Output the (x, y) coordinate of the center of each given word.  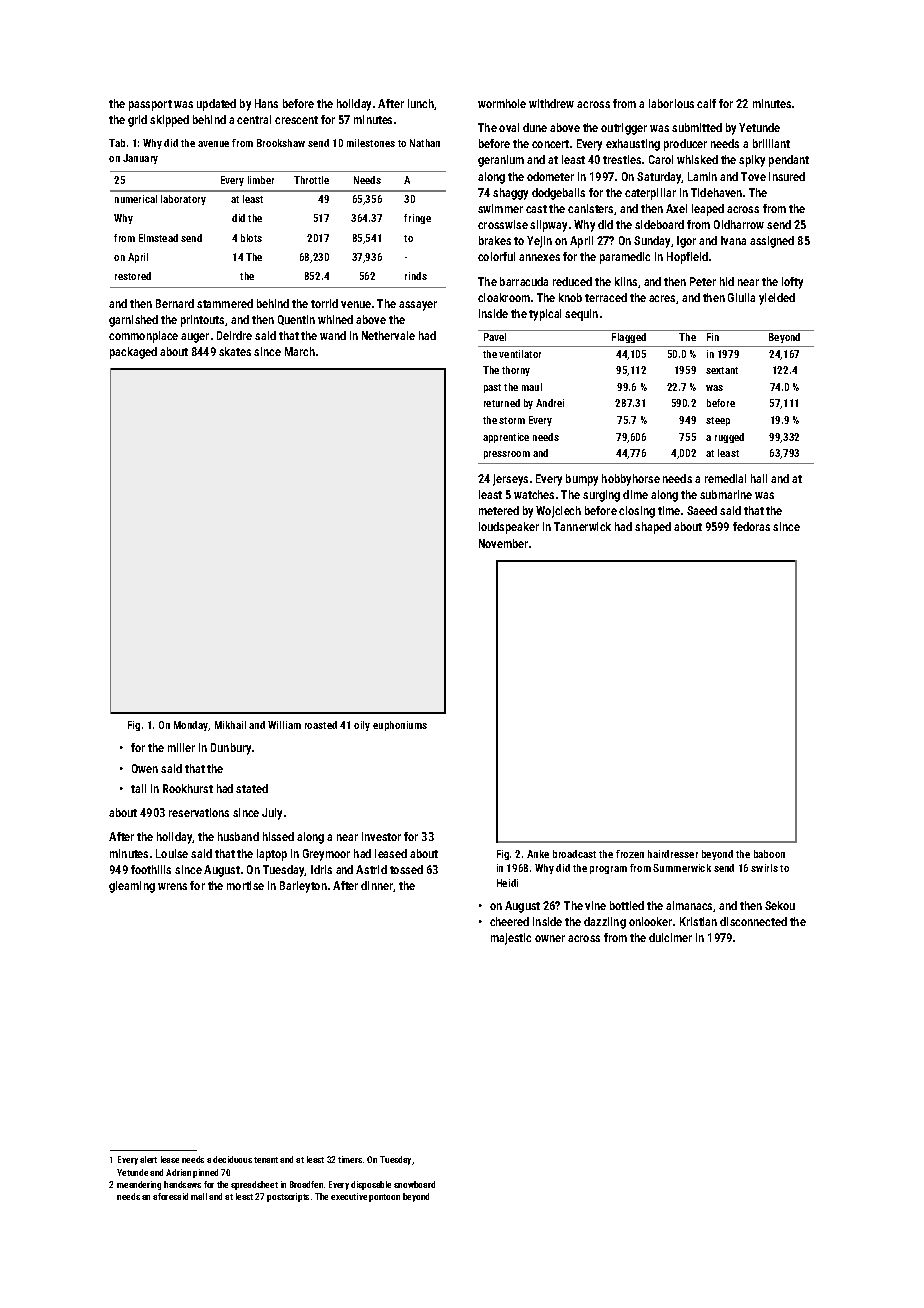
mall (199, 1196)
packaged (133, 353)
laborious (671, 103)
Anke (538, 854)
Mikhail (230, 725)
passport (150, 105)
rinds (416, 276)
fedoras (751, 526)
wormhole (502, 103)
